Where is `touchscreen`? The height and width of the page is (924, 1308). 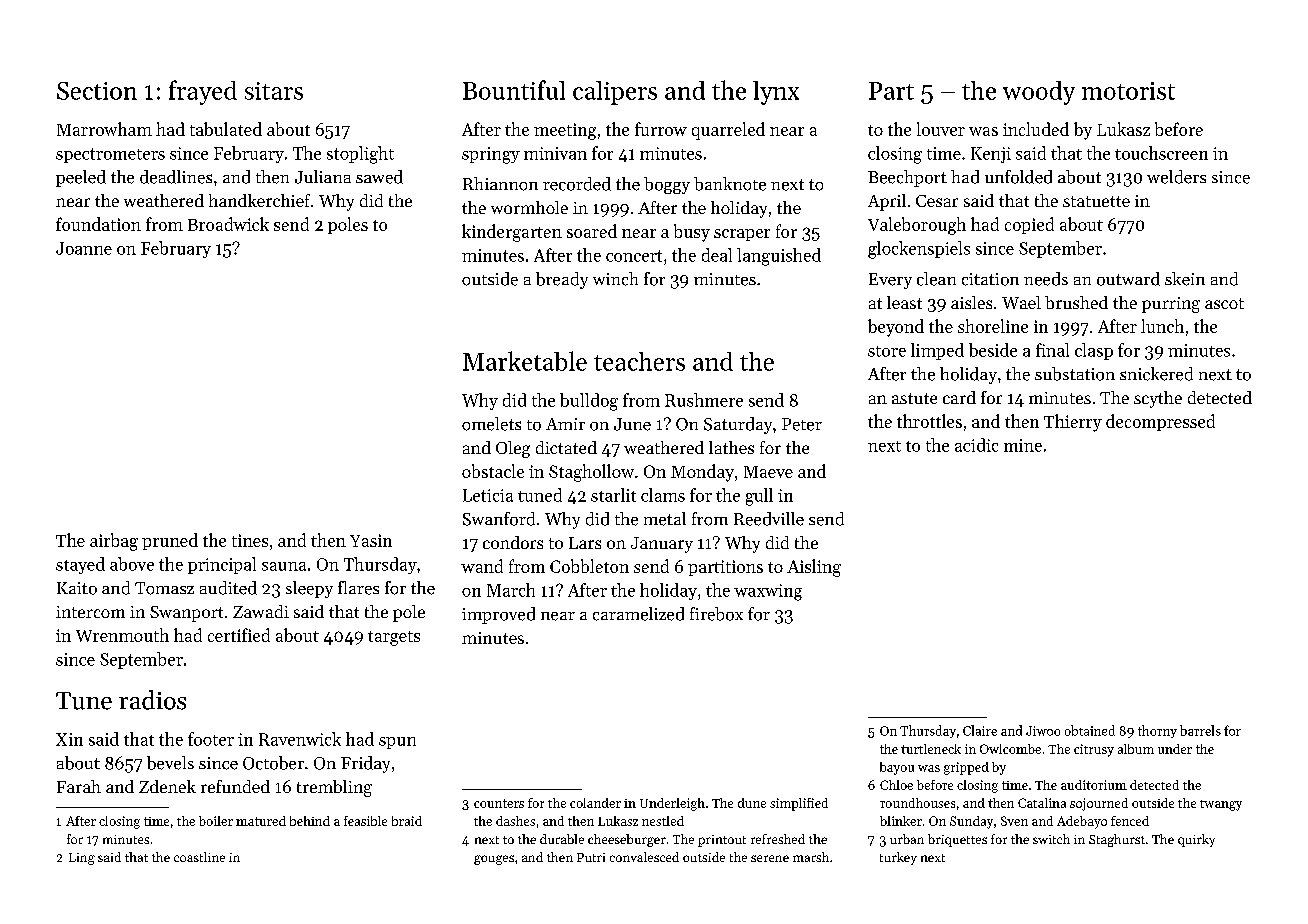 touchscreen is located at coordinates (1161, 153).
